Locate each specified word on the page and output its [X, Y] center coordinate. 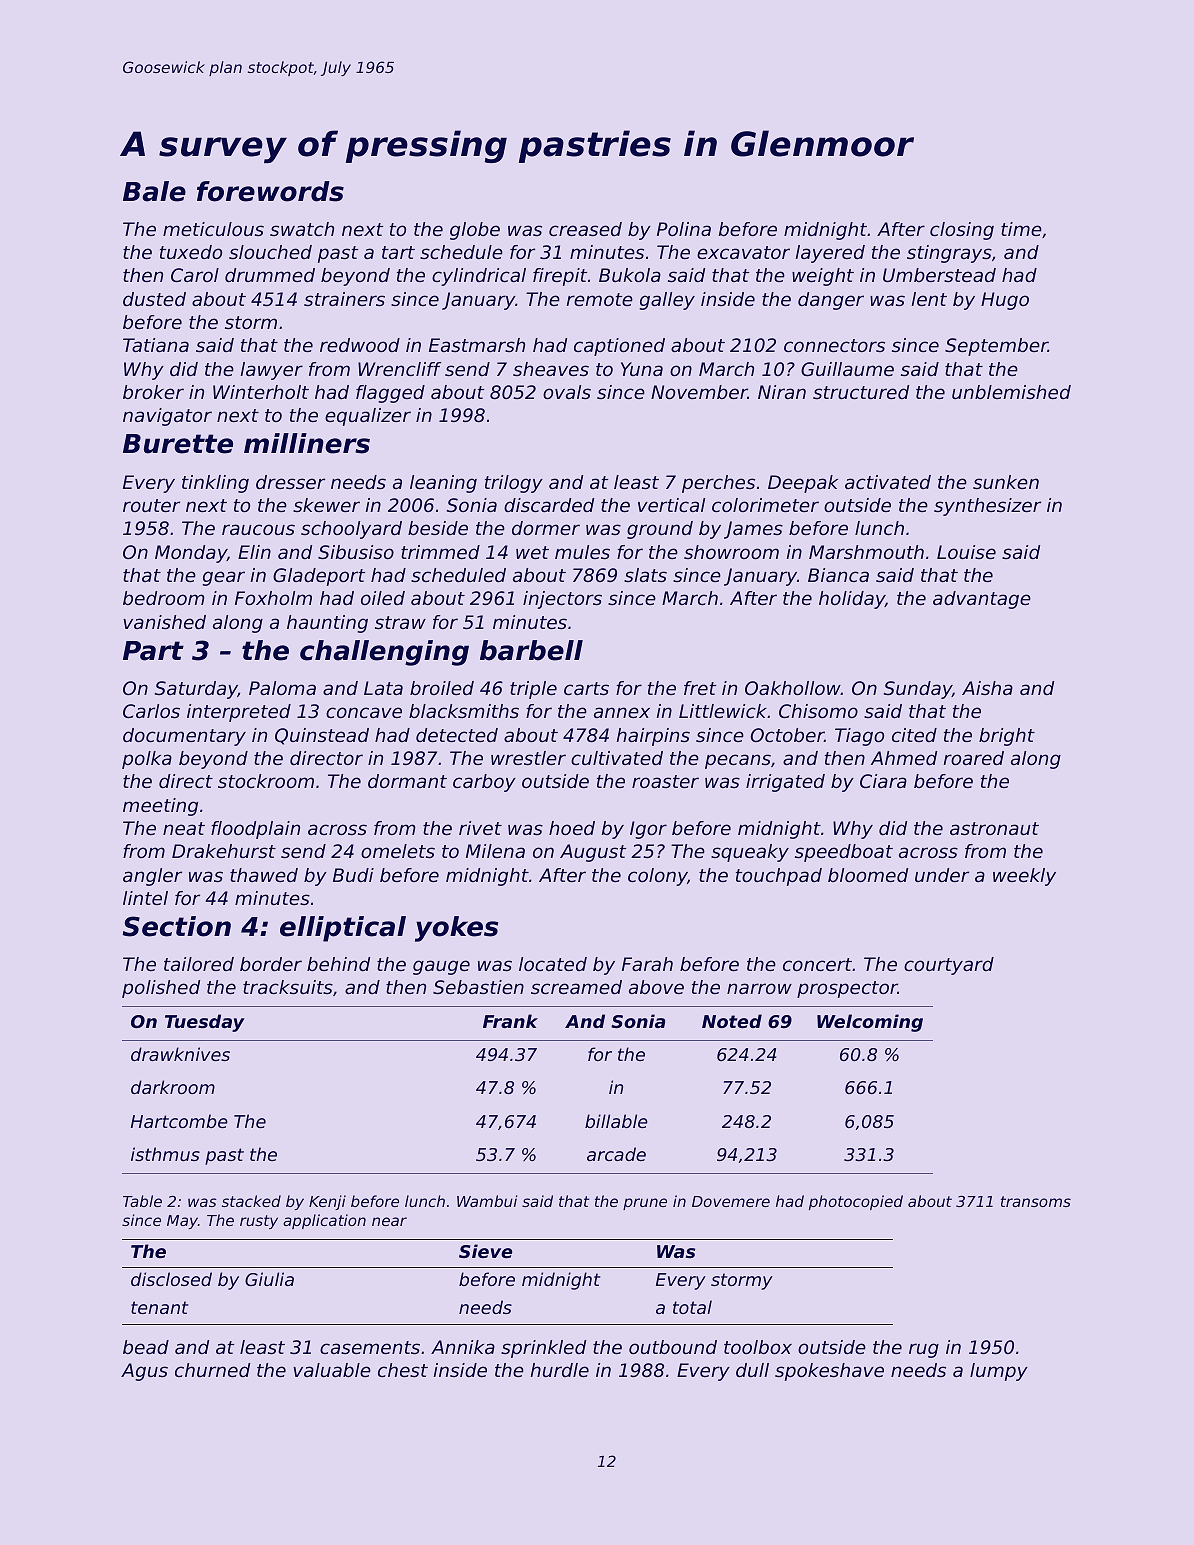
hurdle [559, 1370]
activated [888, 482]
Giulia [269, 1279]
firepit [560, 277]
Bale [154, 191]
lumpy [999, 1372]
